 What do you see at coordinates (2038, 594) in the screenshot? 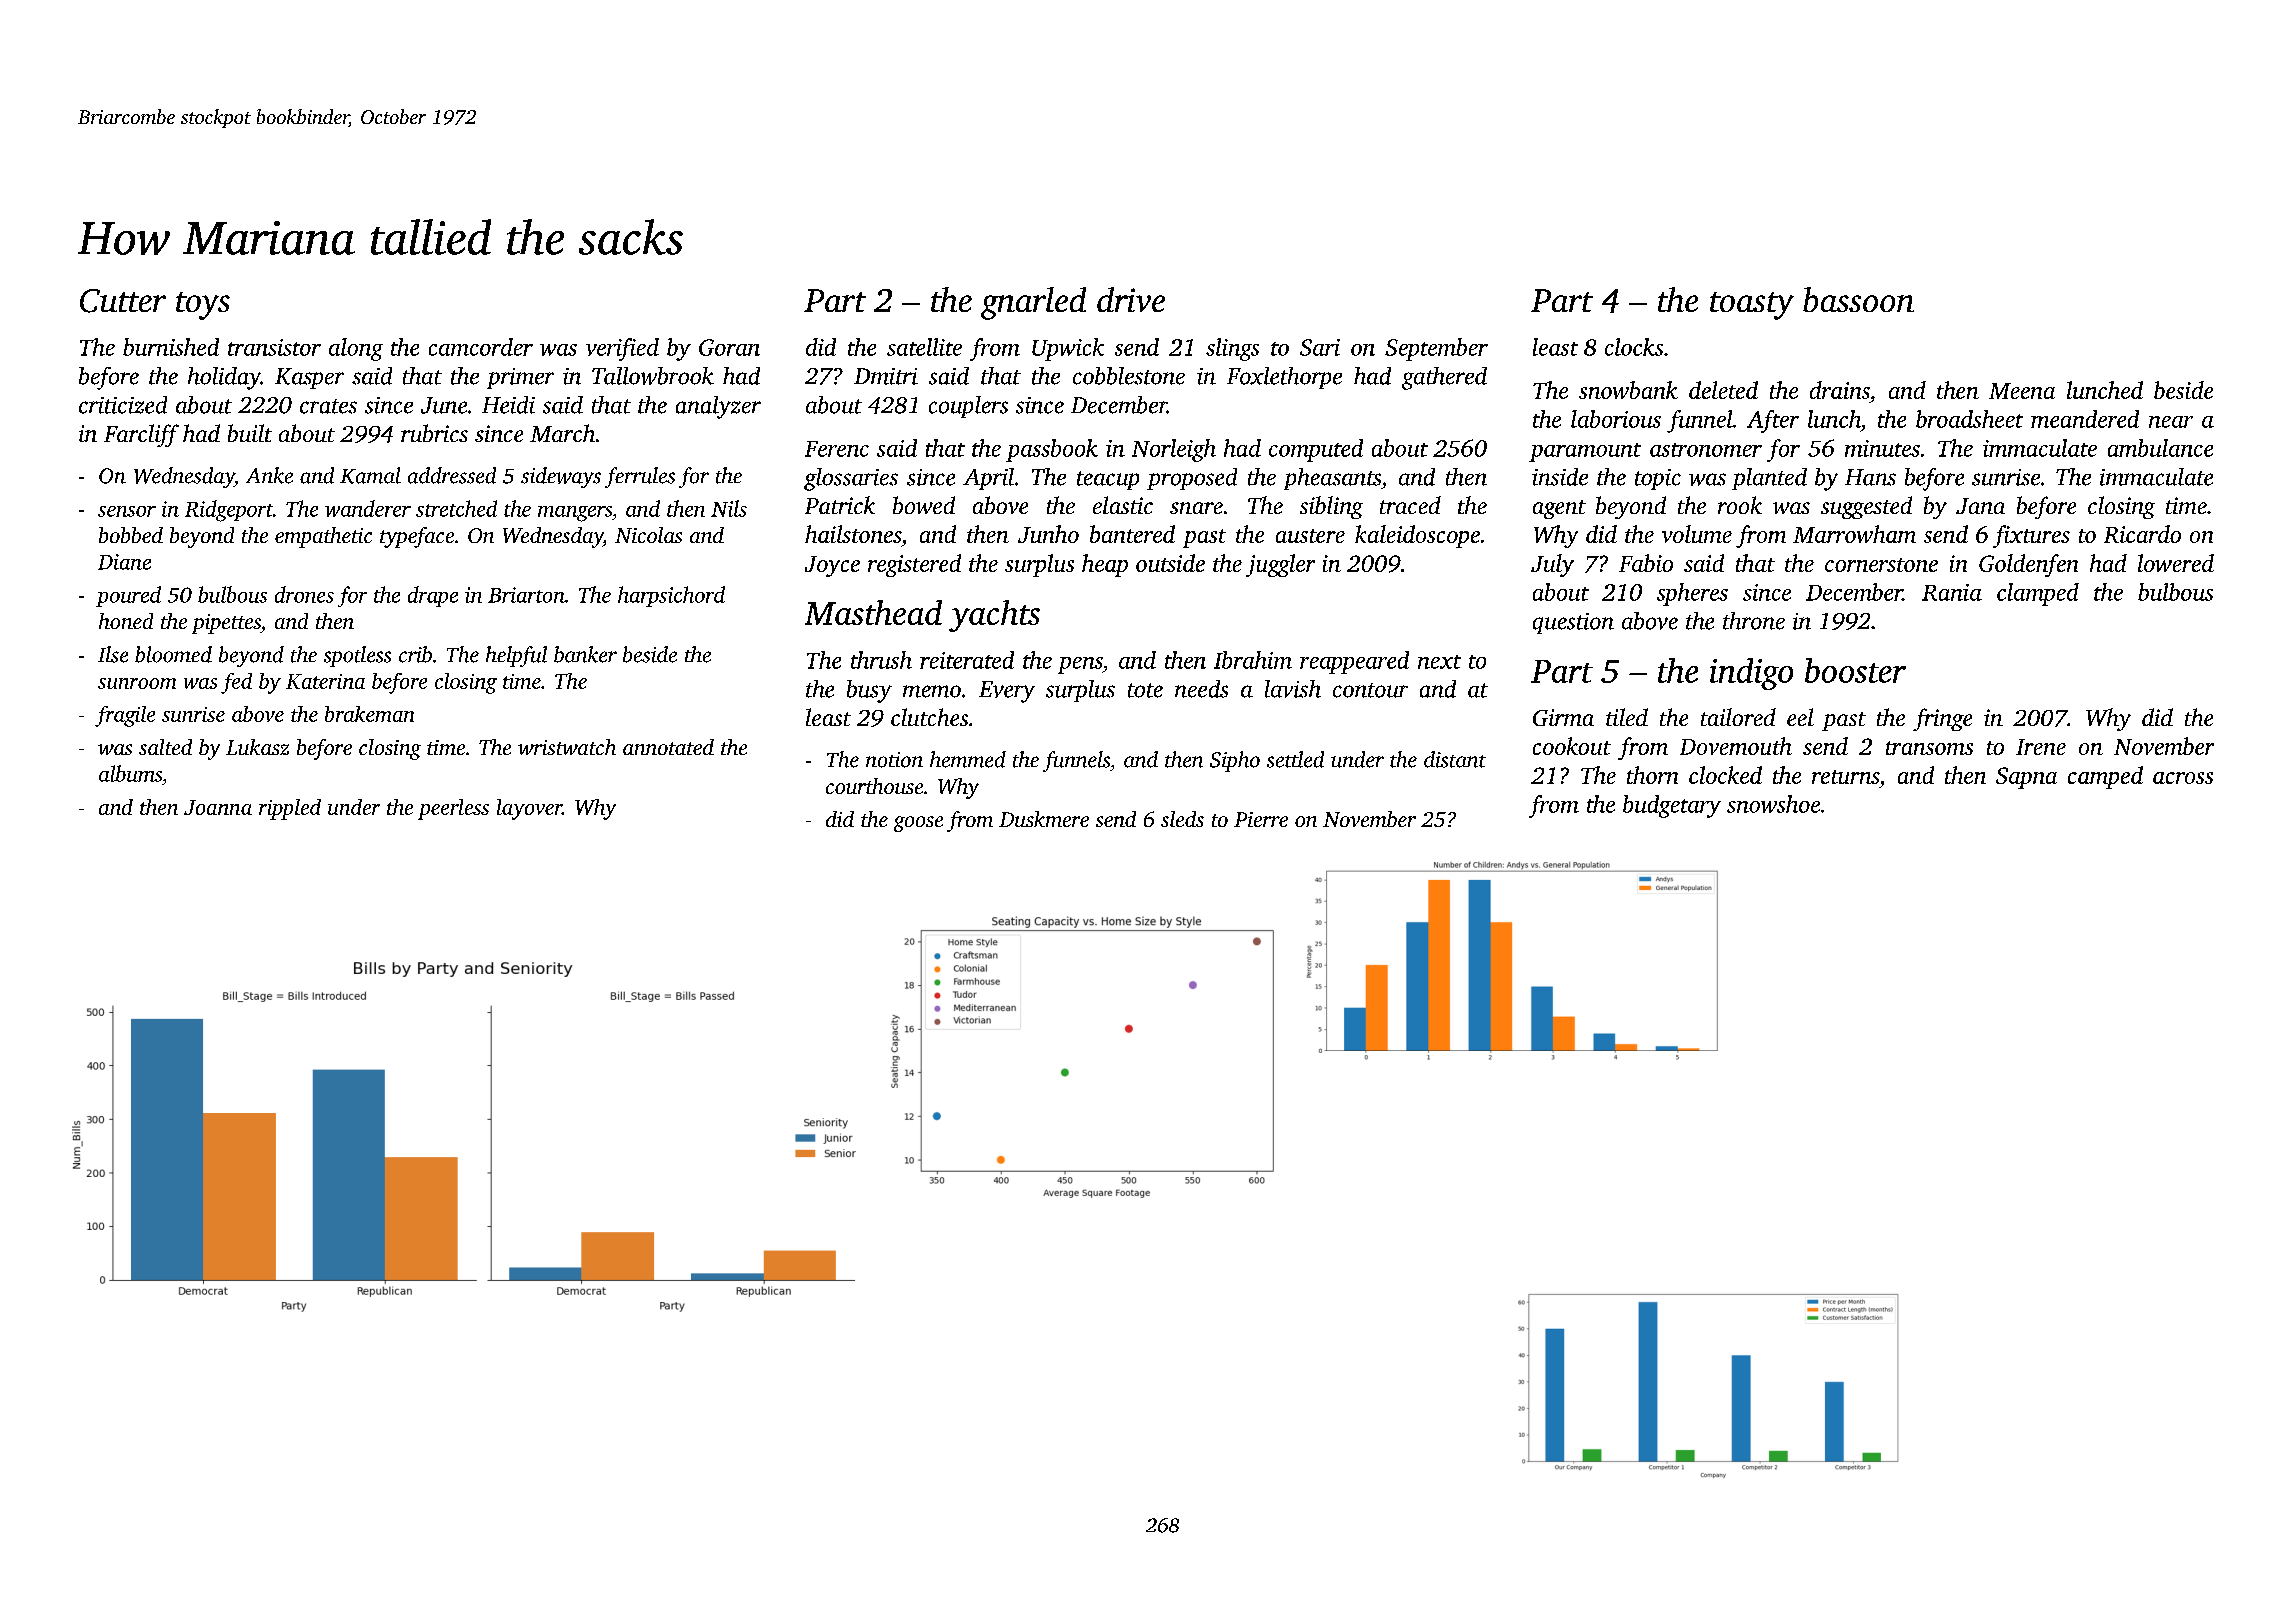
I see `clamped` at bounding box center [2038, 594].
